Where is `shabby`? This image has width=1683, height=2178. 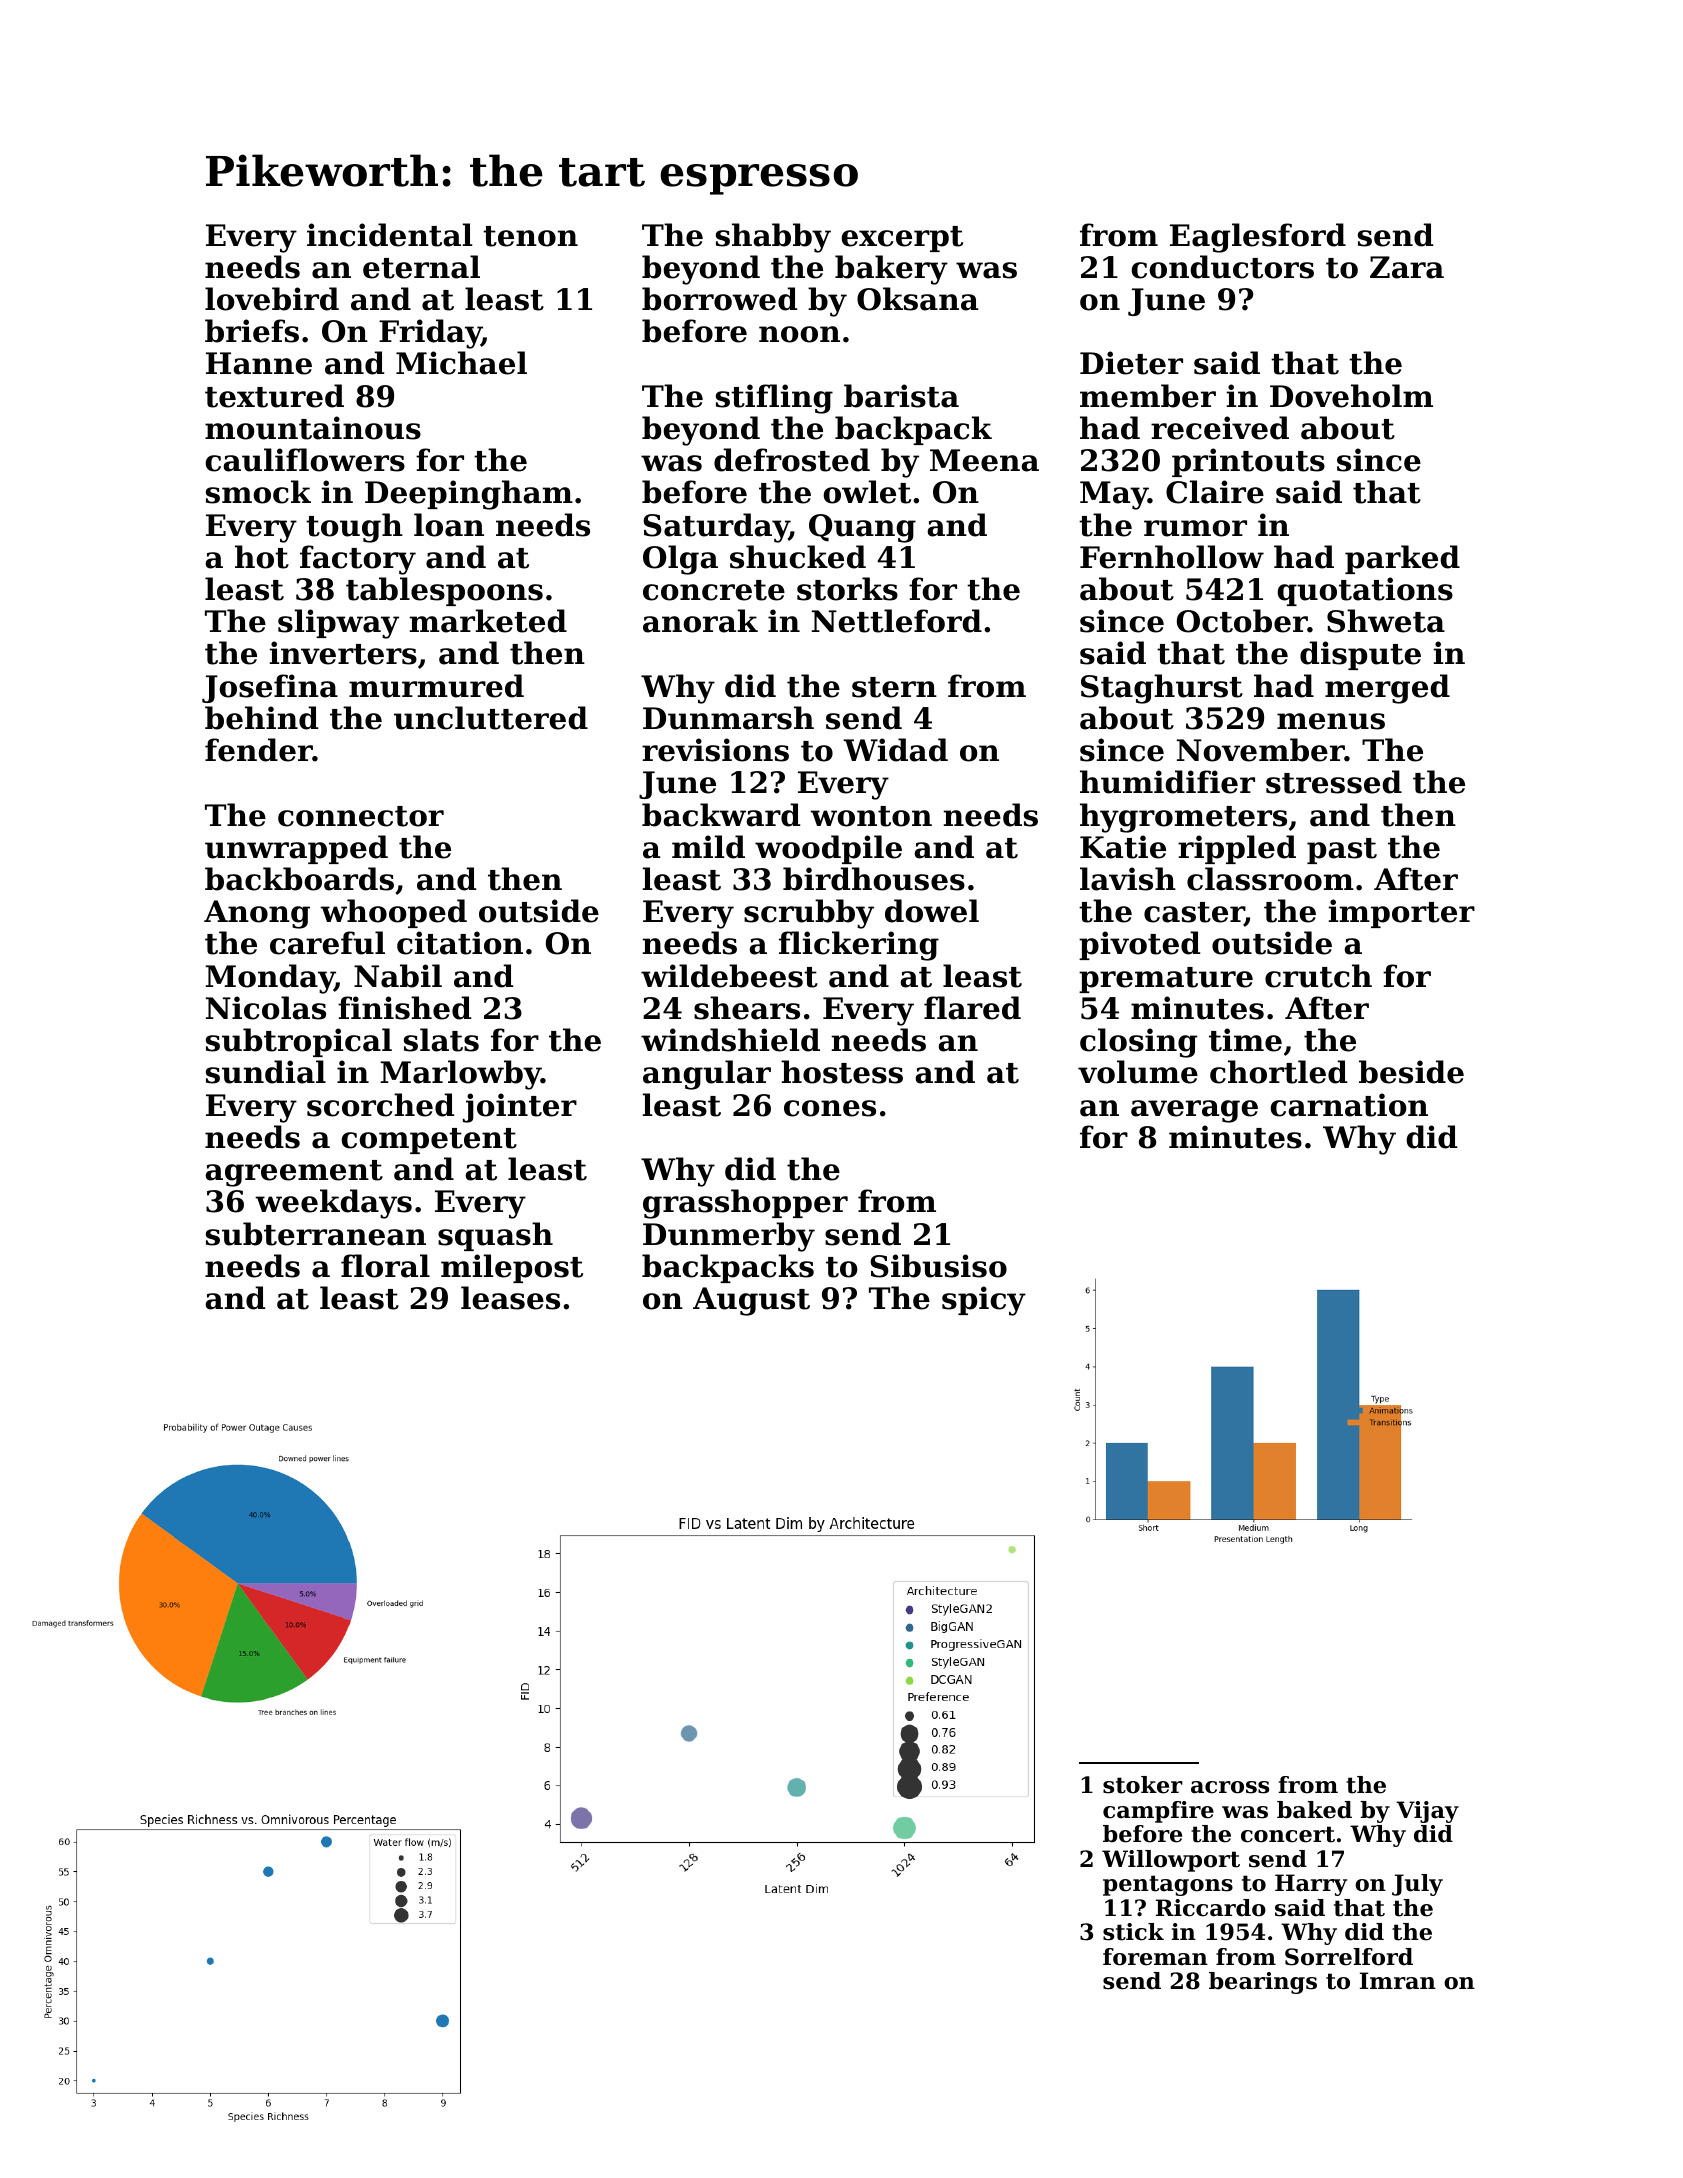
shabby is located at coordinates (773, 238).
